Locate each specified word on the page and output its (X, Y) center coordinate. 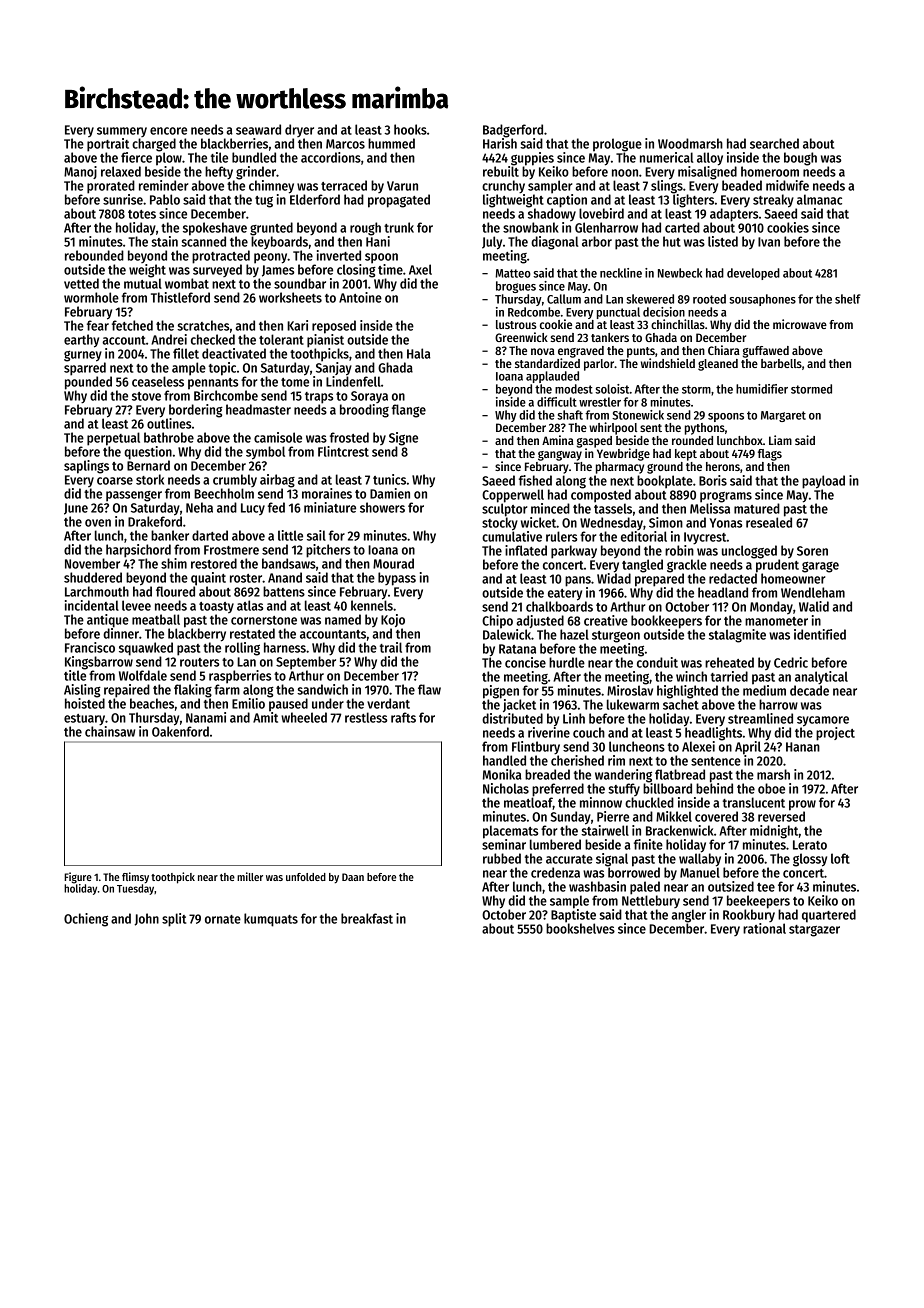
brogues (516, 287)
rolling (242, 649)
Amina (558, 440)
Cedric (791, 662)
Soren (812, 551)
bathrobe (169, 437)
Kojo (393, 620)
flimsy (135, 877)
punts (641, 352)
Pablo (165, 199)
